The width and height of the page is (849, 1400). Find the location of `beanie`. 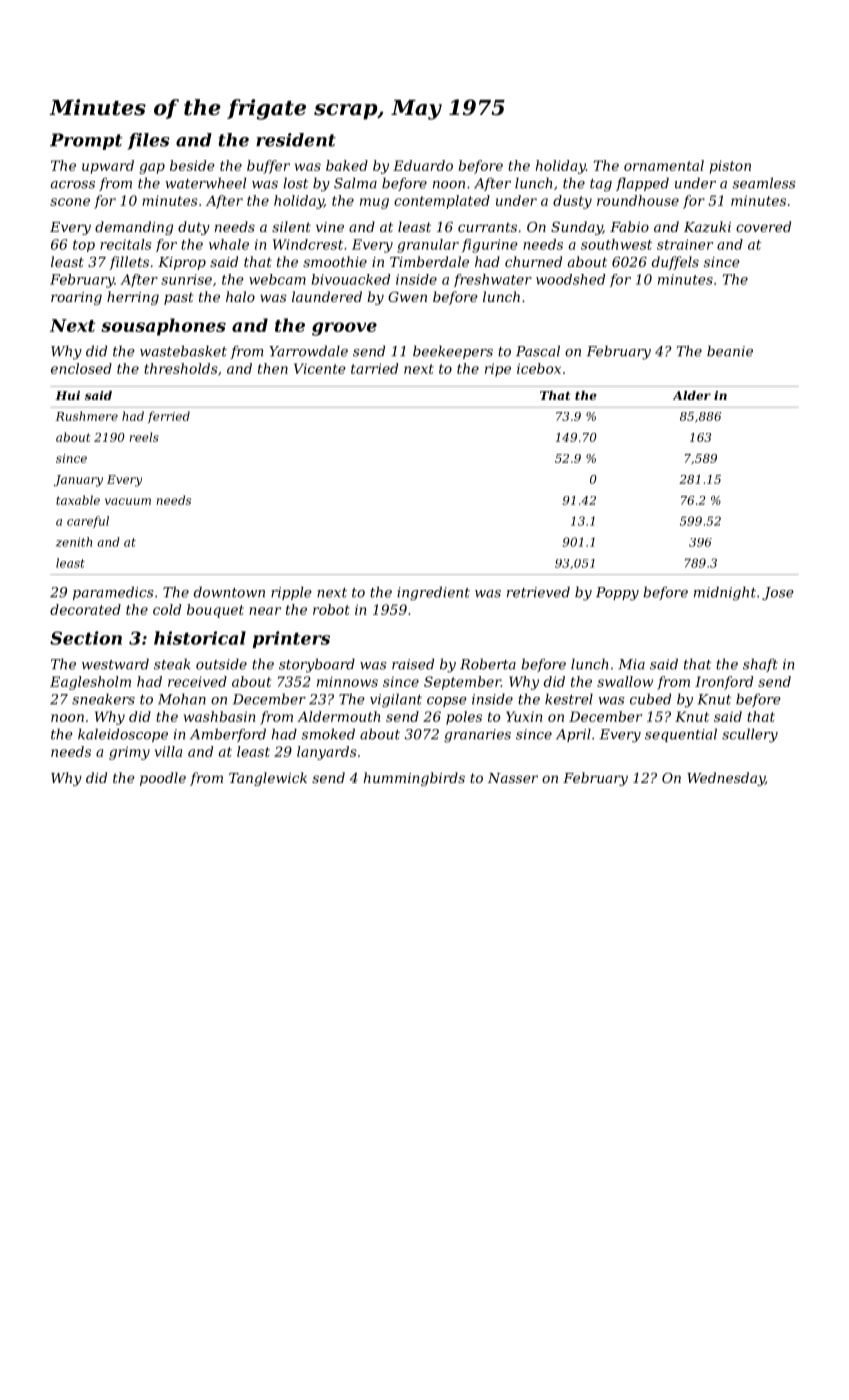

beanie is located at coordinates (730, 351).
